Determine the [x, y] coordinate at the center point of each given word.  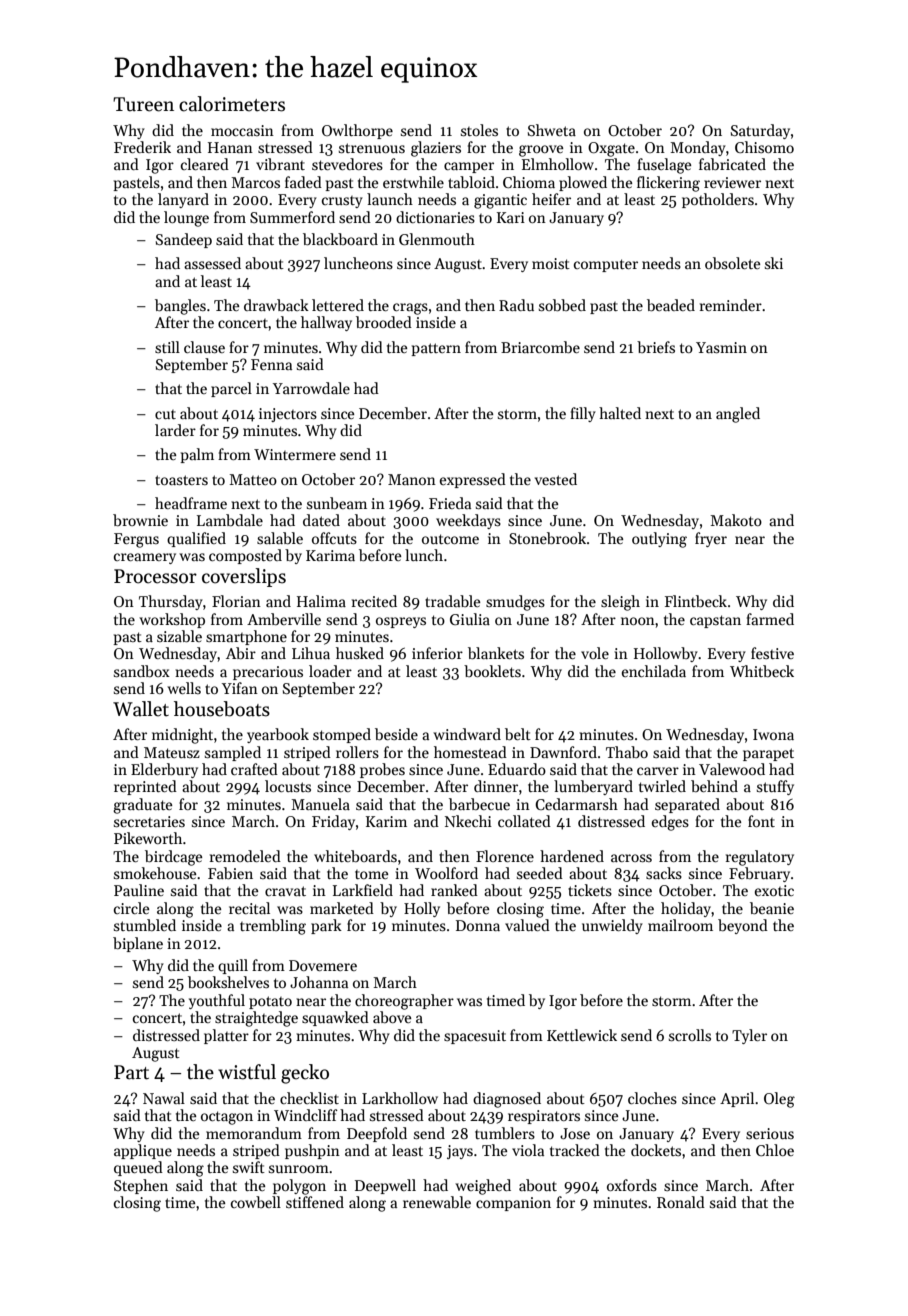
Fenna [271, 364]
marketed [342, 908]
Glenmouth [437, 239]
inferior [437, 653]
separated [687, 805]
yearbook [278, 735]
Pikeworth [148, 838]
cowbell [256, 1202]
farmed [770, 619]
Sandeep [184, 240]
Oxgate [611, 149]
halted [620, 413]
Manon [412, 479]
